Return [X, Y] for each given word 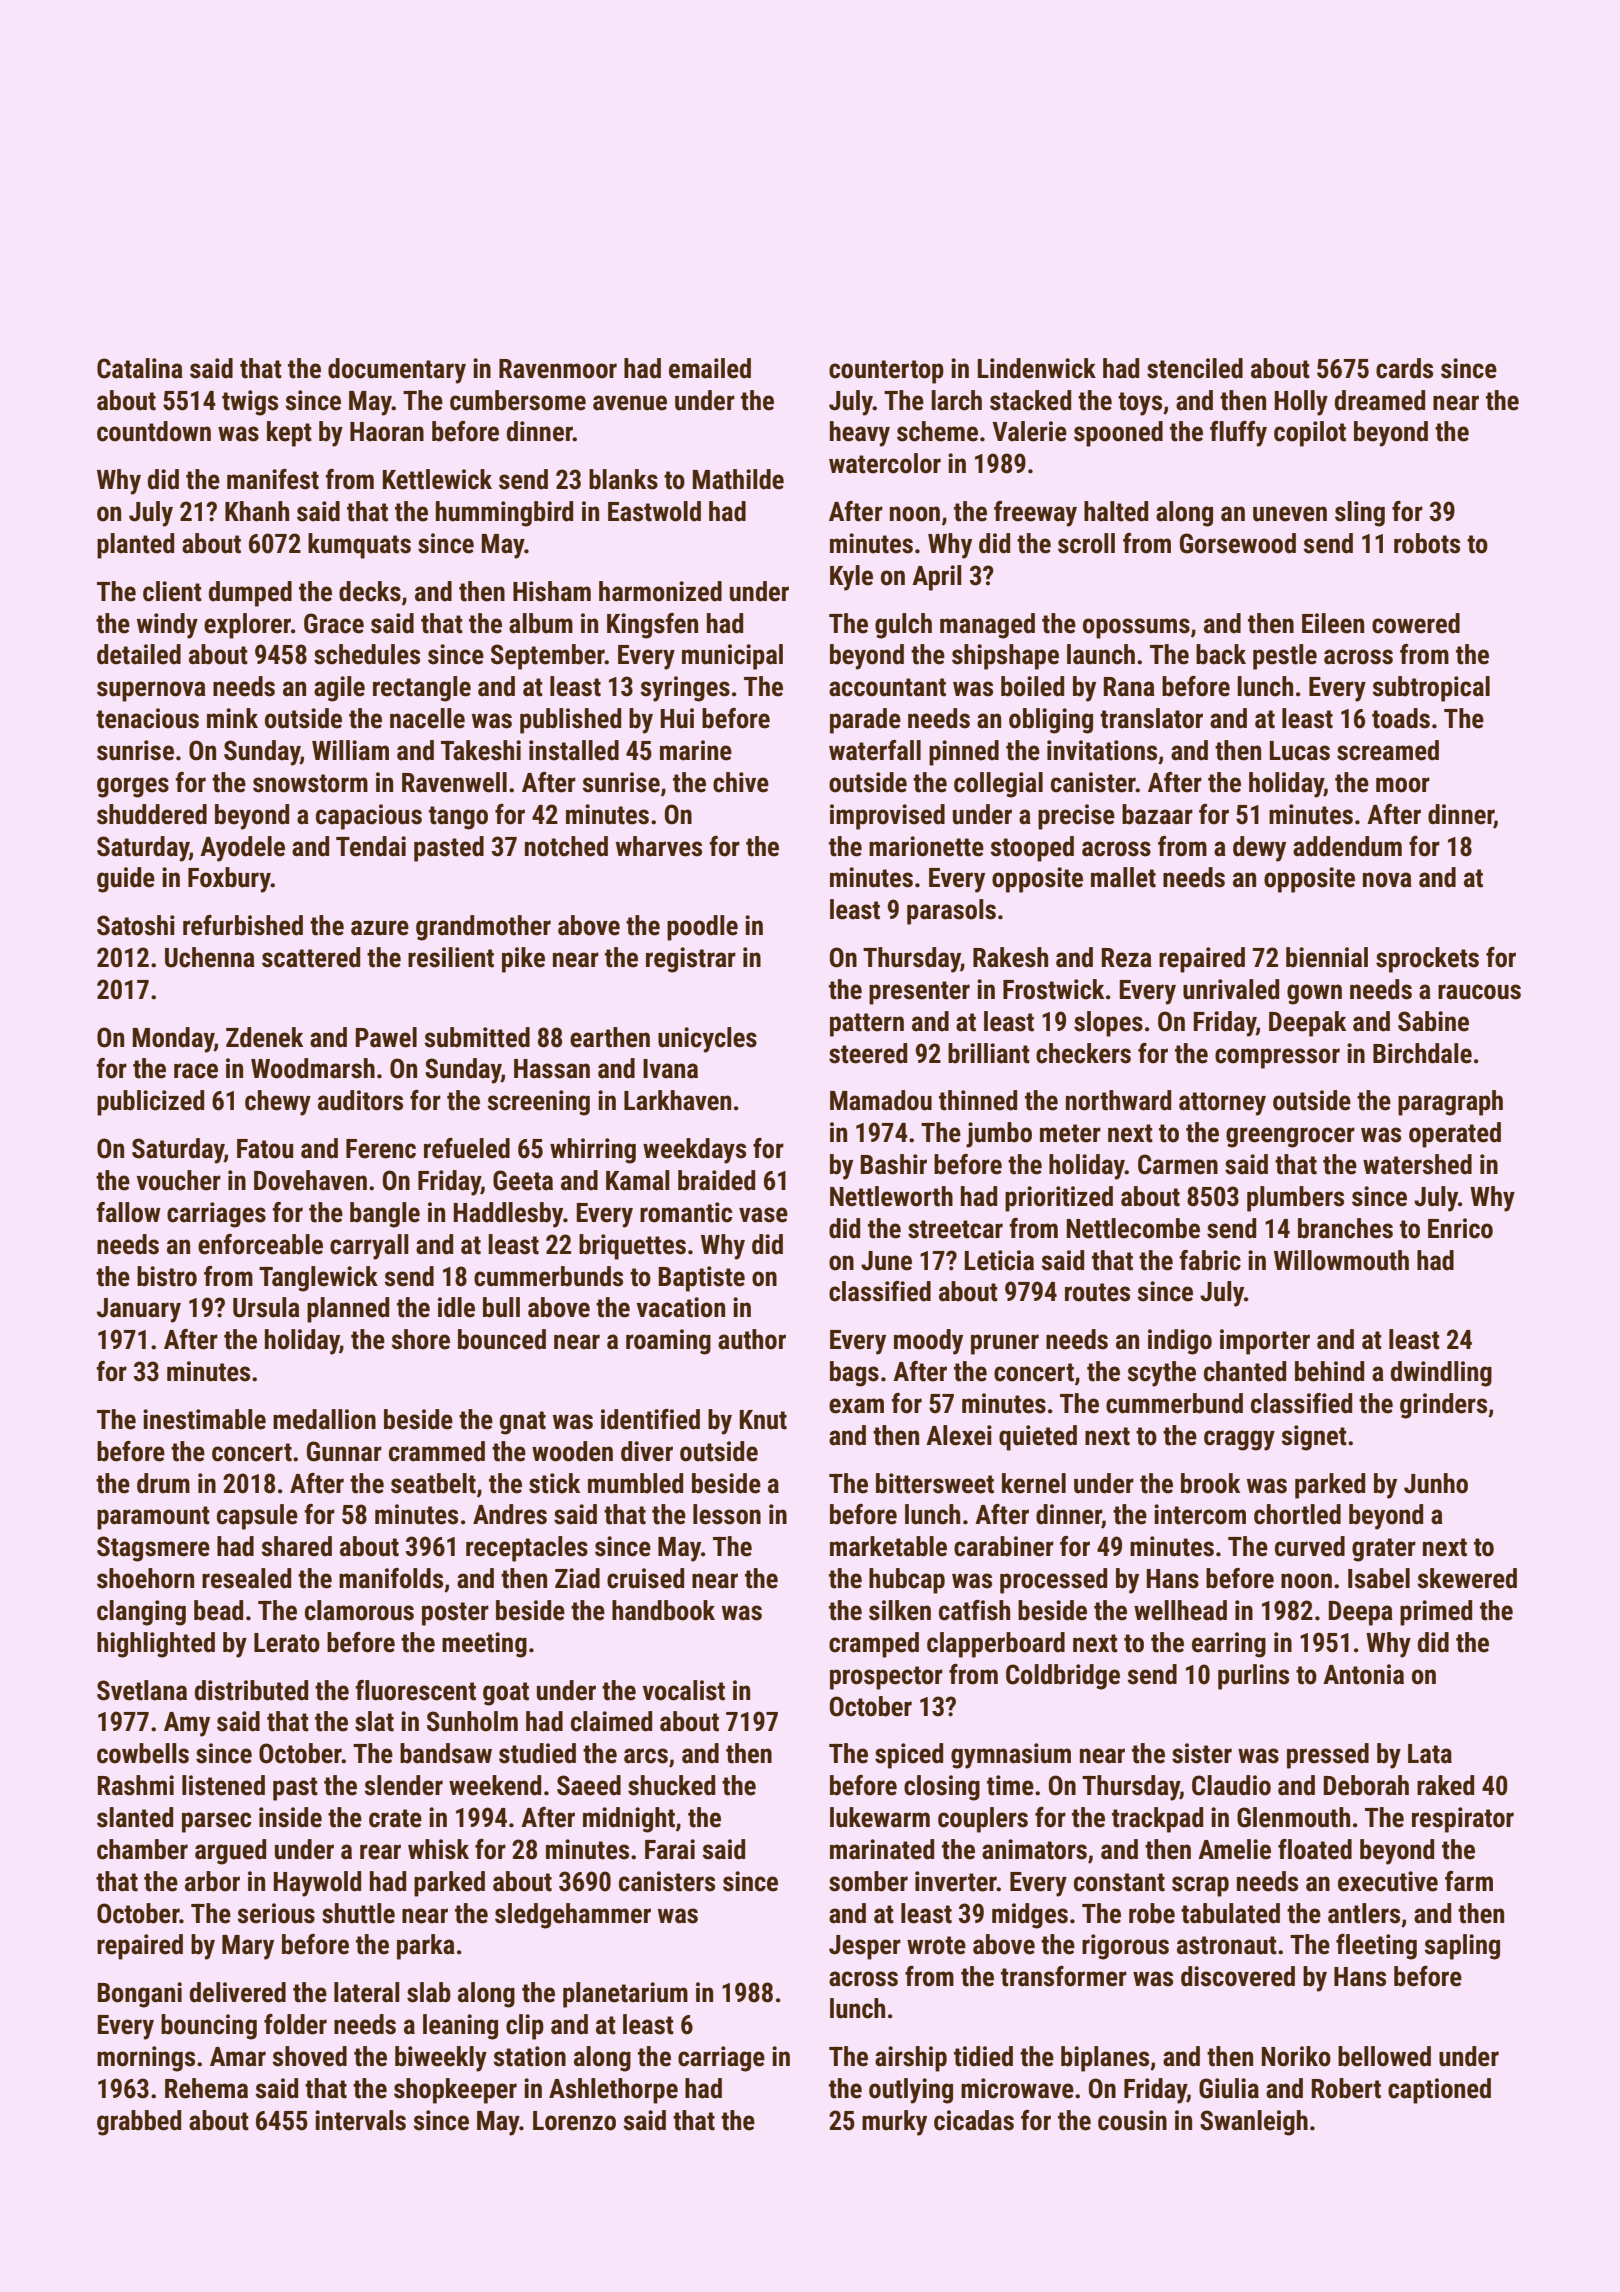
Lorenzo [574, 2121]
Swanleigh [1254, 2123]
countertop [886, 372]
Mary [248, 1947]
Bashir [894, 1164]
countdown [154, 431]
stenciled [1195, 368]
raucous [1479, 992]
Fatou [265, 1149]
